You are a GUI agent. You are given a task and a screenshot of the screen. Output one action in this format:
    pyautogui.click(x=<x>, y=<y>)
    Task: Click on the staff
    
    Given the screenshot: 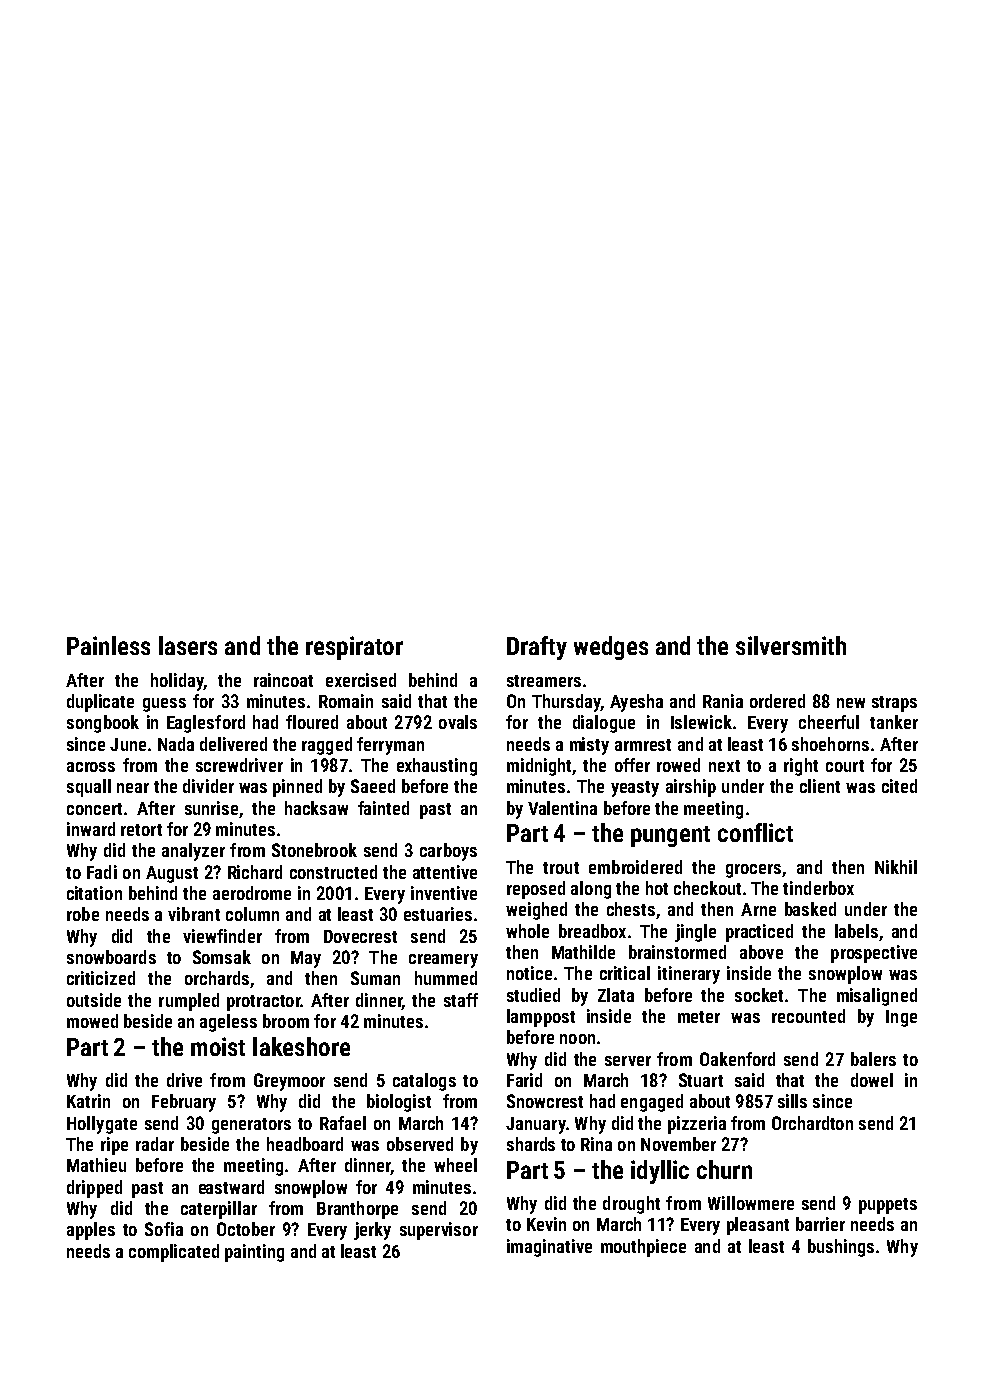 What is the action you would take?
    pyautogui.click(x=461, y=1000)
